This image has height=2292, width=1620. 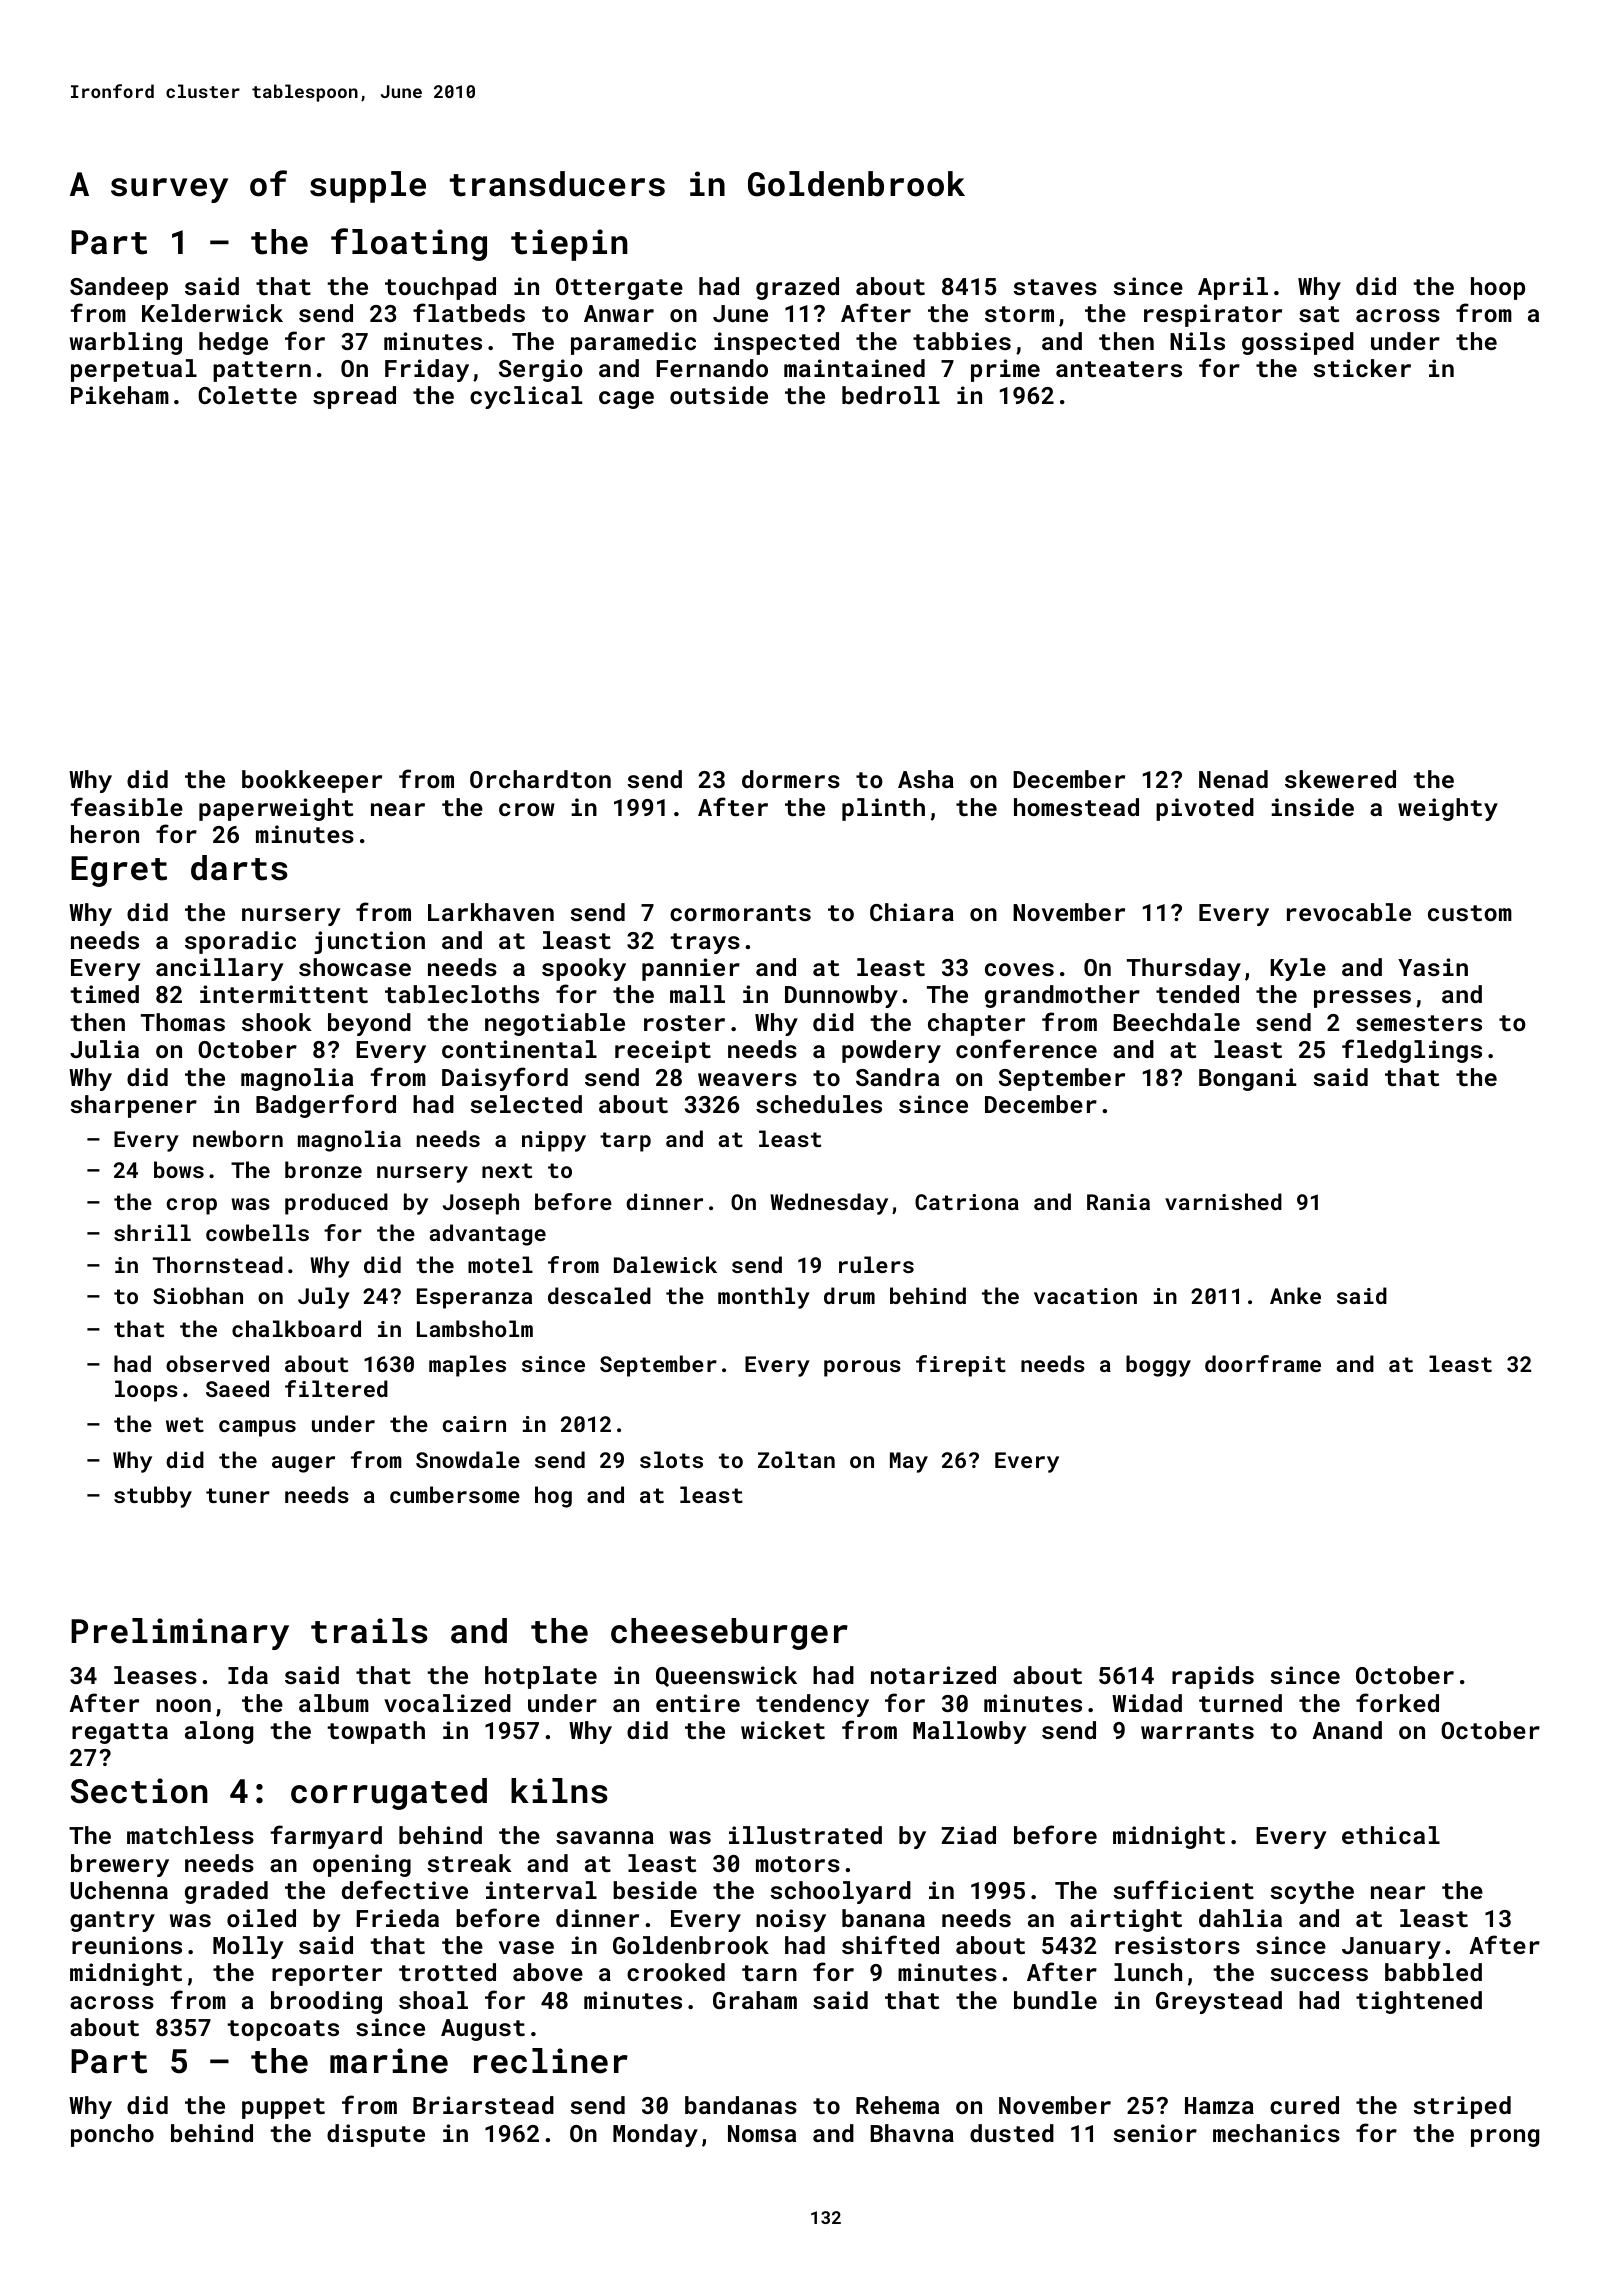 I want to click on Pikeham, so click(x=120, y=395).
